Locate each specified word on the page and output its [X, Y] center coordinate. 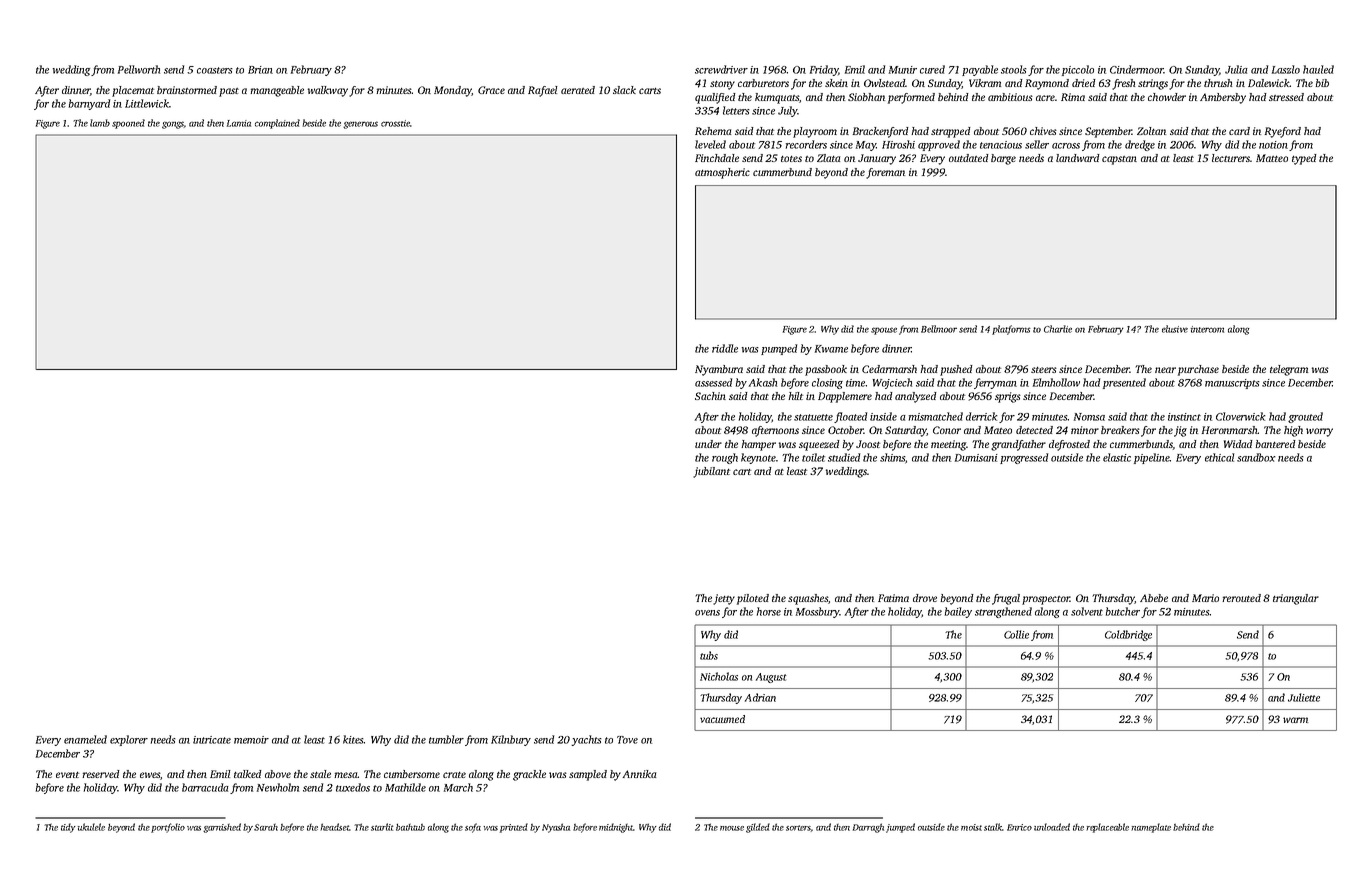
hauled [1318, 69]
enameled [85, 739]
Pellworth [139, 69]
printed [514, 828]
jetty [724, 599]
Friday [824, 70]
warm [1295, 720]
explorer [129, 740]
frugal [1006, 599]
